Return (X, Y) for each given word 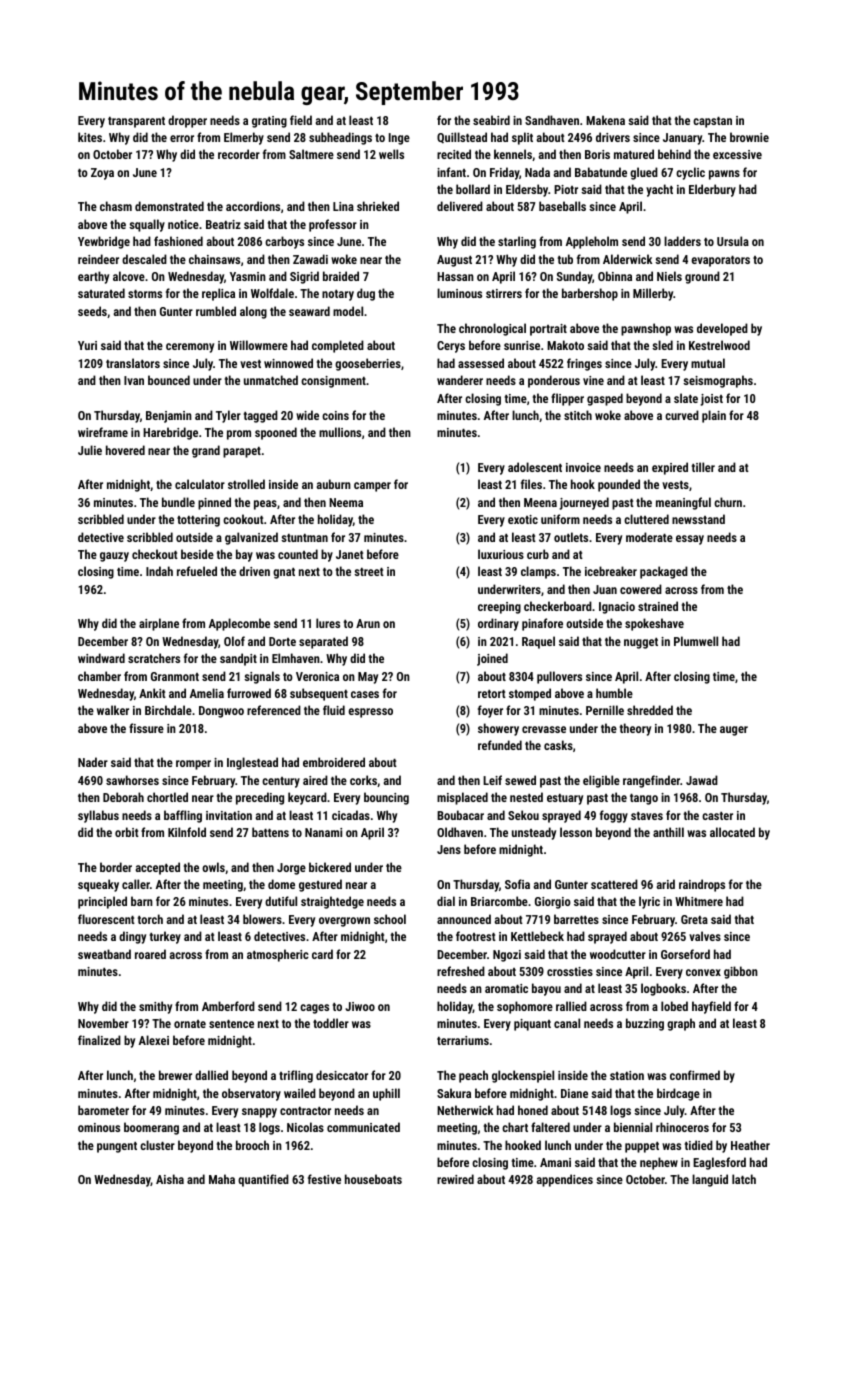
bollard (473, 189)
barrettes (576, 919)
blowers (262, 919)
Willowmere (259, 345)
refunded (500, 745)
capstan (712, 122)
